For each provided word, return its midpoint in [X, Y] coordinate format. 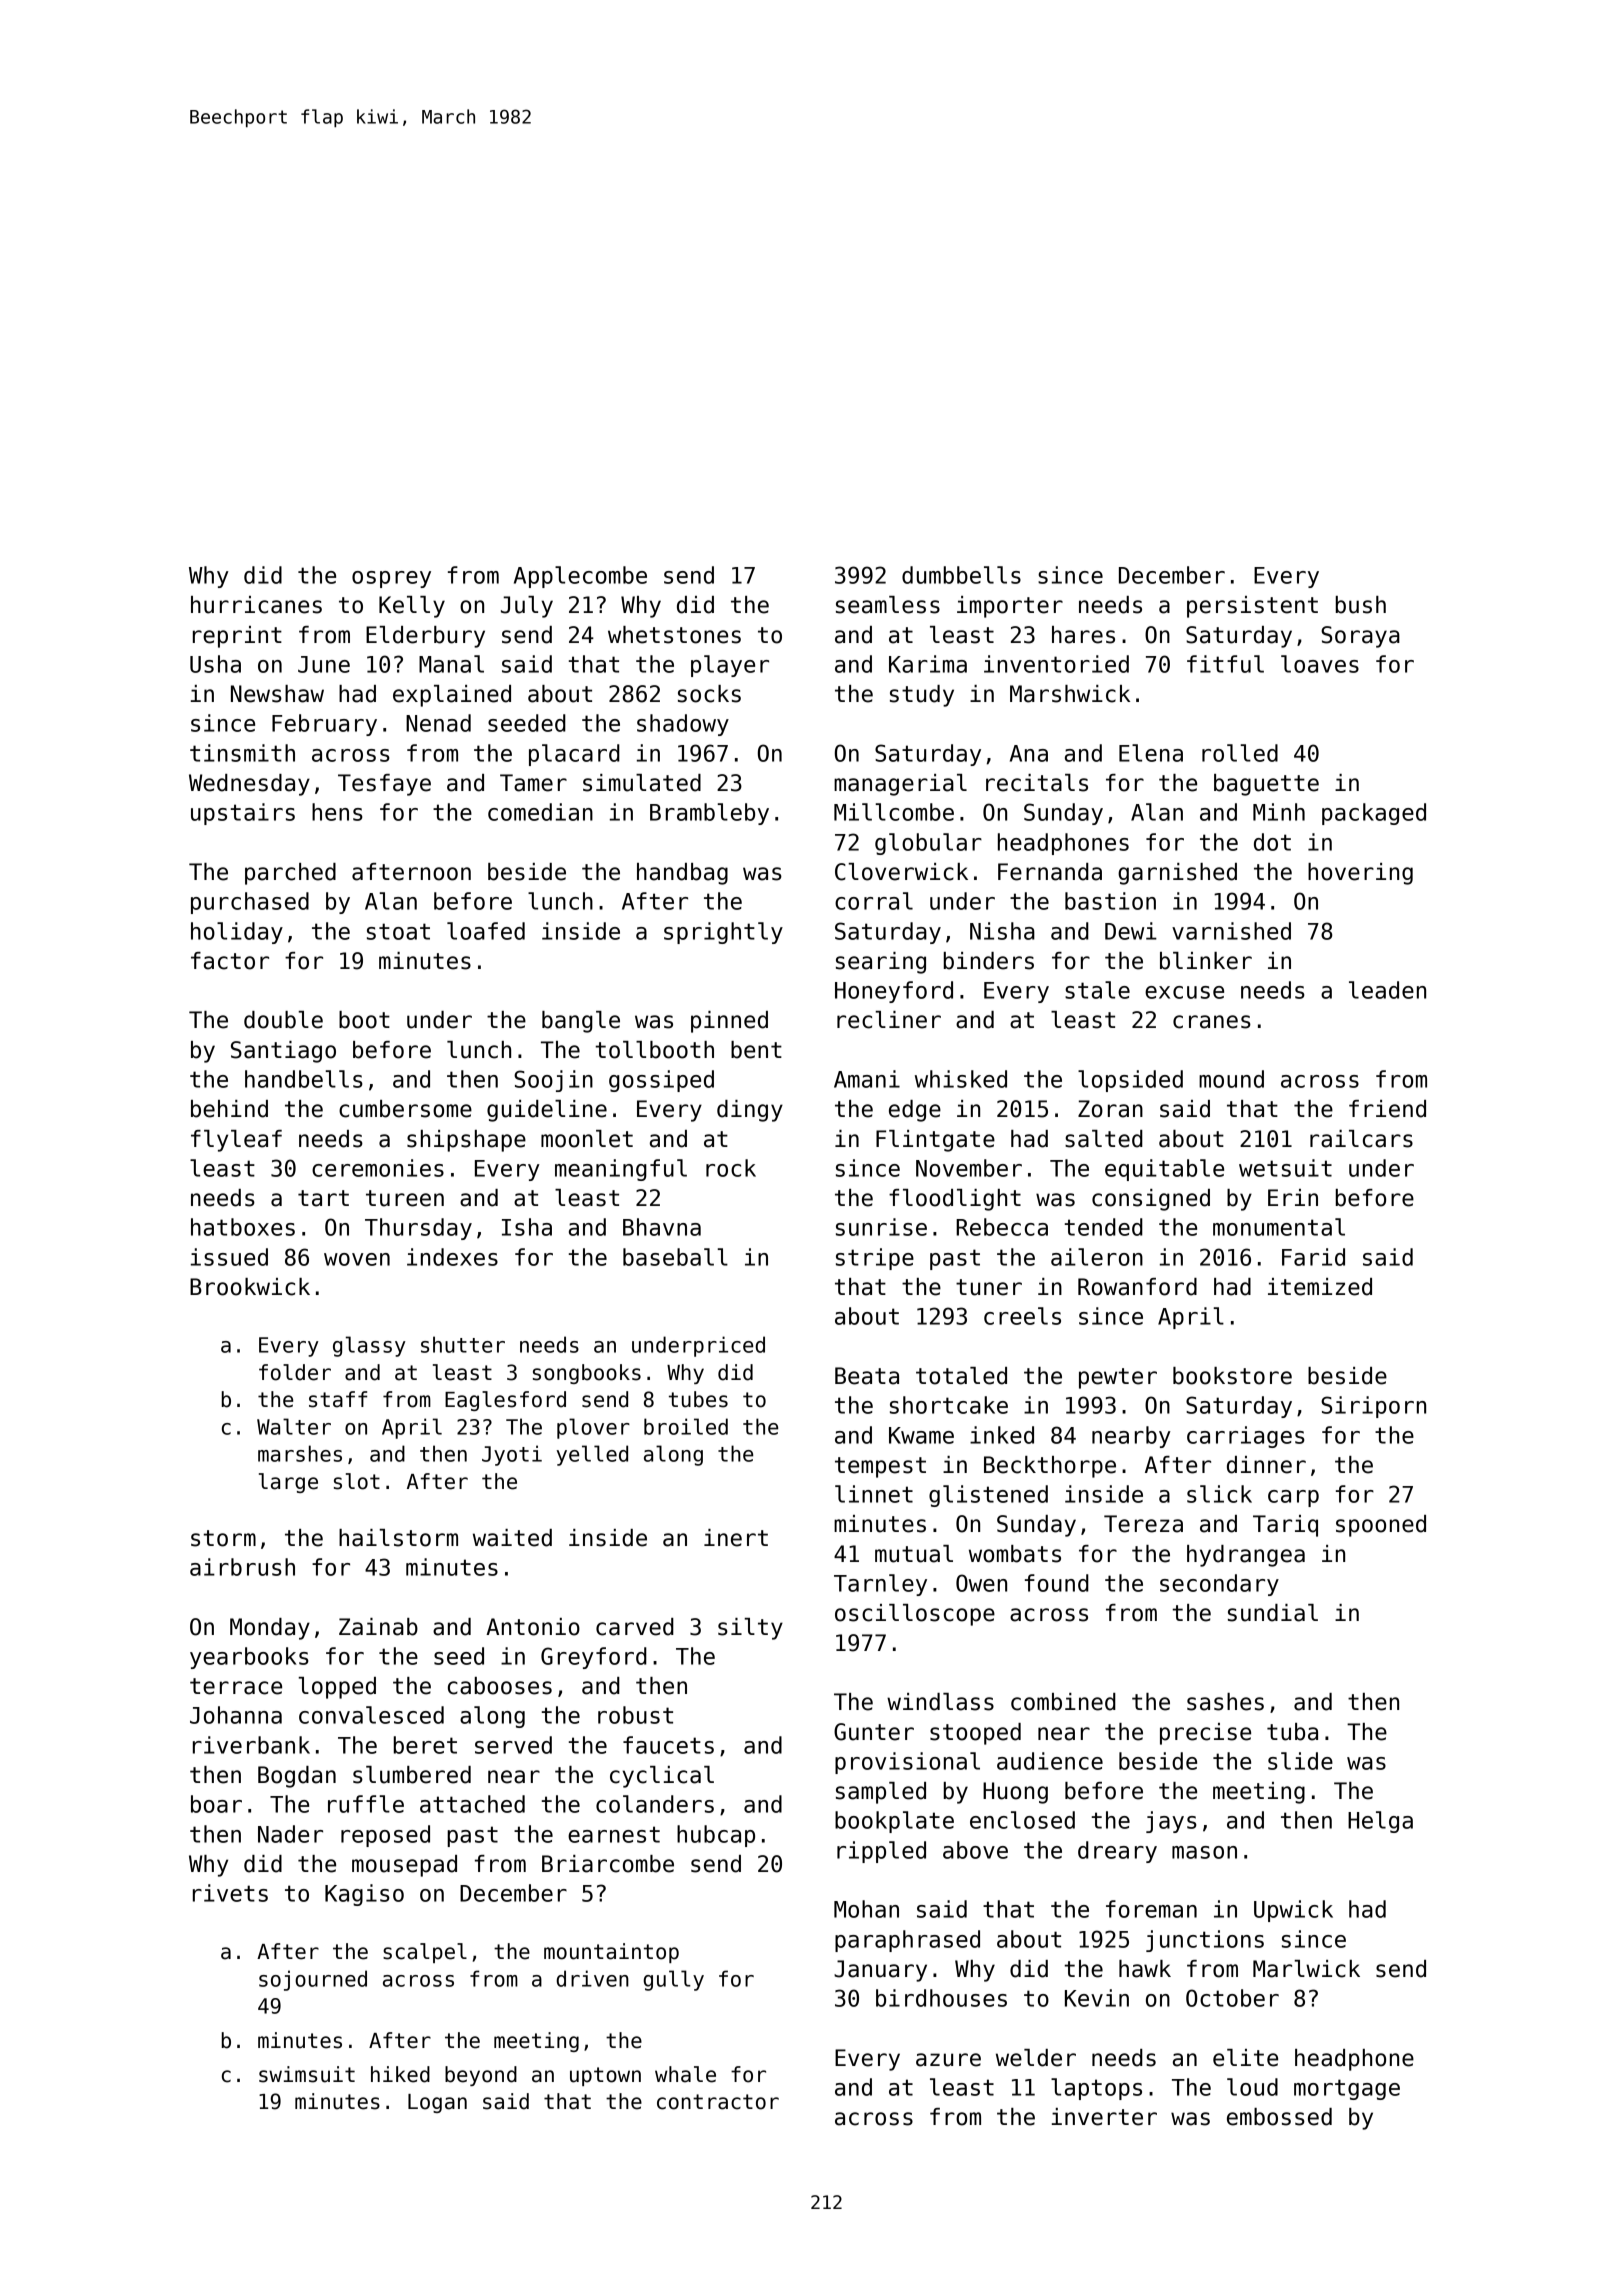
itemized [1320, 1287]
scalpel [425, 1953]
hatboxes [243, 1227]
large [288, 1483]
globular [928, 844]
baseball [675, 1257]
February [324, 725]
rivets [230, 1893]
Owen [981, 1583]
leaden [1387, 990]
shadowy [683, 725]
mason [1204, 1852]
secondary [1219, 1585]
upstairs [243, 814]
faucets [668, 1745]
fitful [1225, 664]
